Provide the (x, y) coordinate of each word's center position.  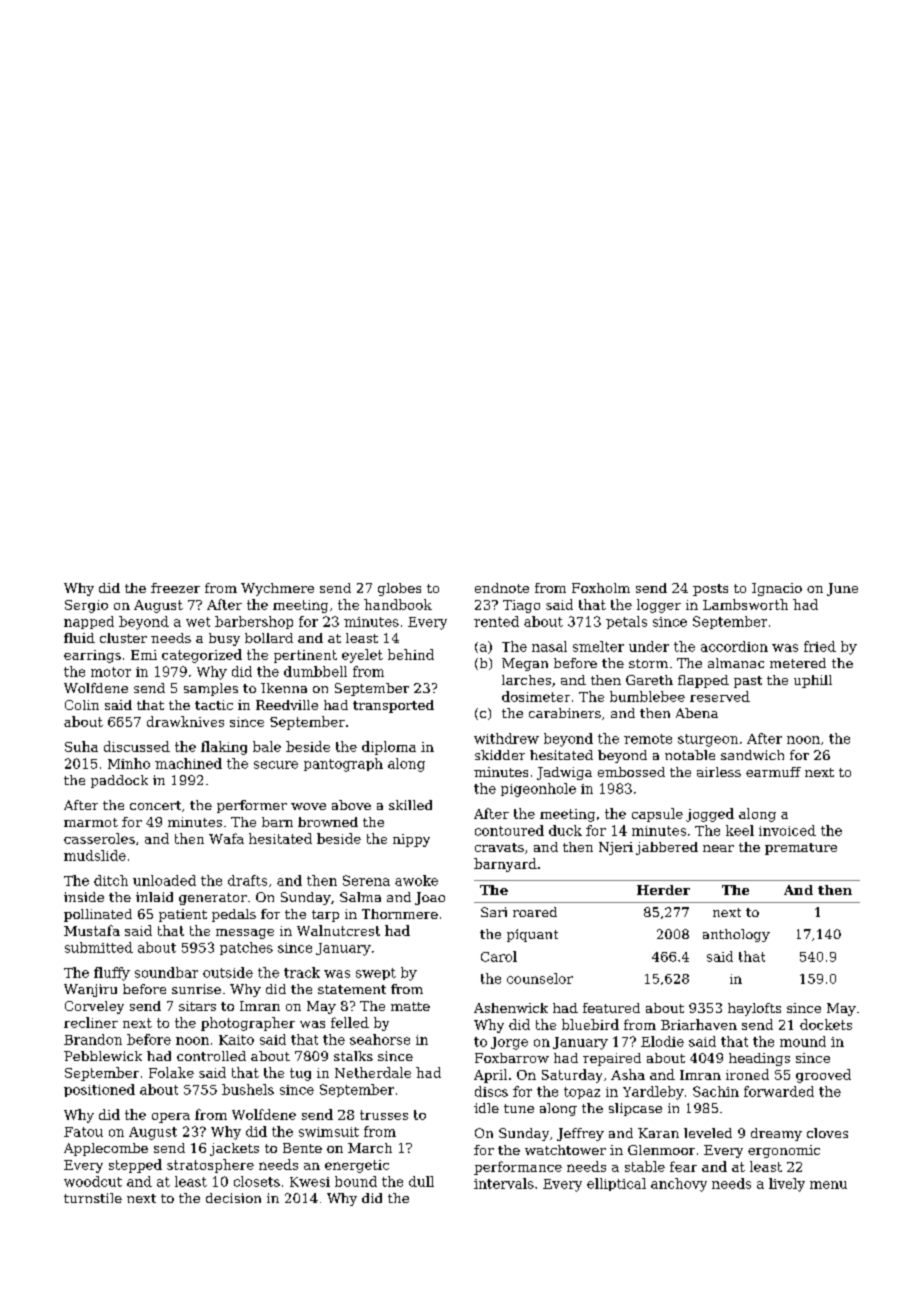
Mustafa (92, 930)
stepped (135, 1166)
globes (399, 589)
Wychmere (277, 589)
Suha (81, 746)
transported (393, 706)
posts (710, 590)
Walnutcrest (338, 930)
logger (659, 606)
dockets (826, 1024)
